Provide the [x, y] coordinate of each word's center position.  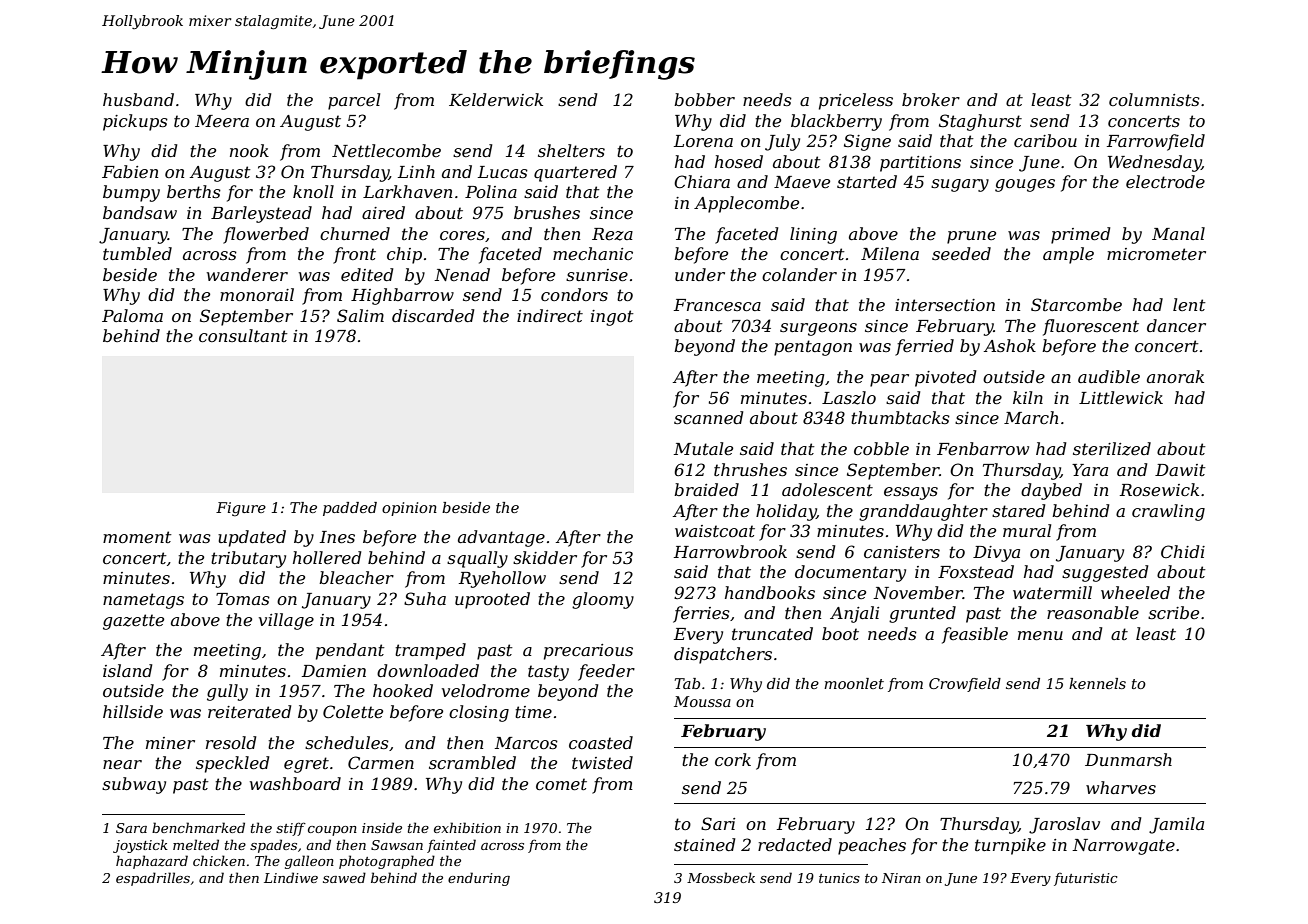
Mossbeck [721, 877]
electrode [1165, 181]
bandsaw [140, 212]
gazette [133, 622]
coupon [332, 831]
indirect [550, 315]
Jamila [1176, 825]
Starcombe [1076, 304]
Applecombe [746, 204]
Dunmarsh [1128, 759]
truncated [772, 633]
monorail [257, 294]
